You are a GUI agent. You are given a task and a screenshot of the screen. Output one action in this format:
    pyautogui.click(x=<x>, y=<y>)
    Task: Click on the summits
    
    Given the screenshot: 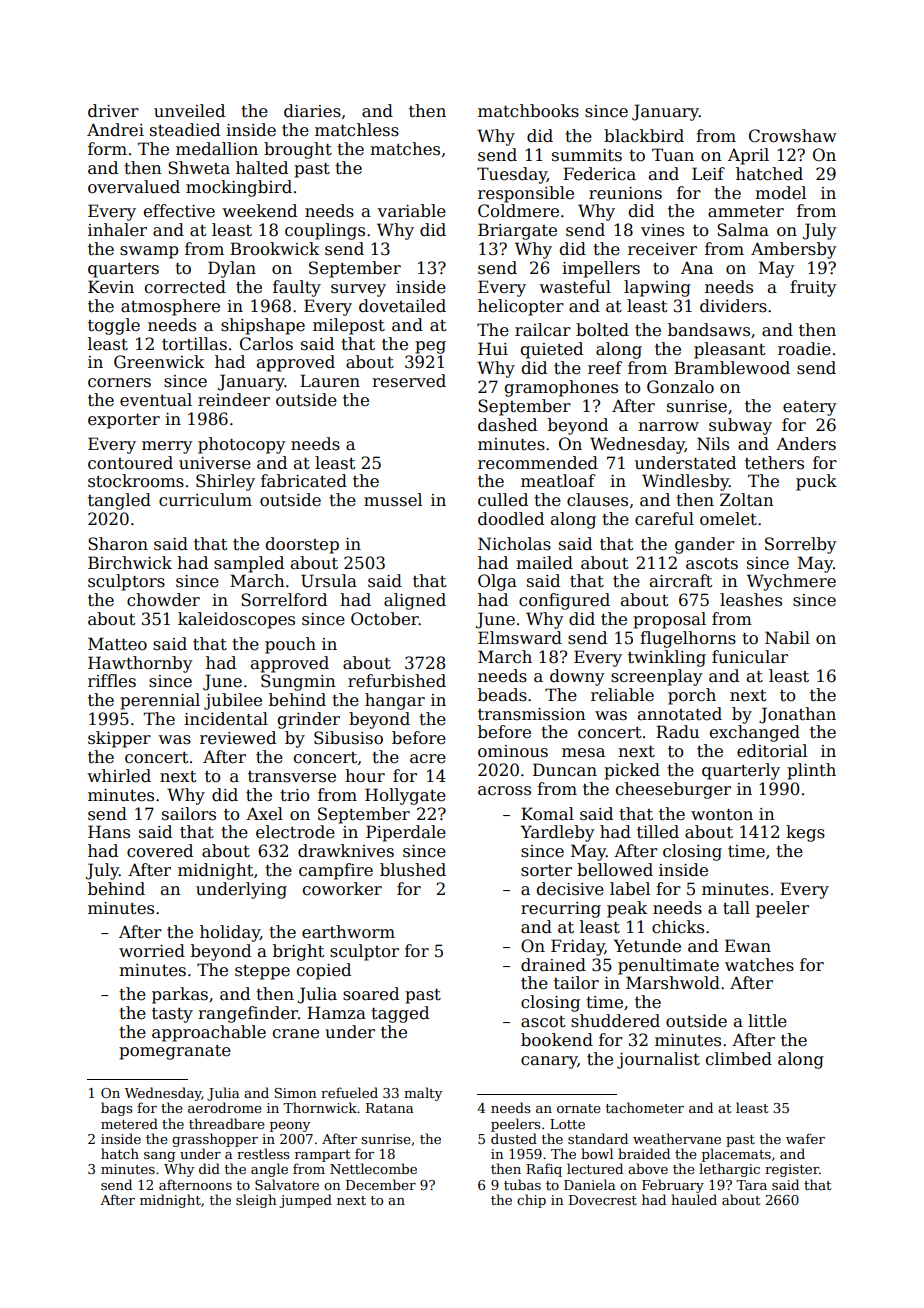 What is the action you would take?
    pyautogui.click(x=587, y=155)
